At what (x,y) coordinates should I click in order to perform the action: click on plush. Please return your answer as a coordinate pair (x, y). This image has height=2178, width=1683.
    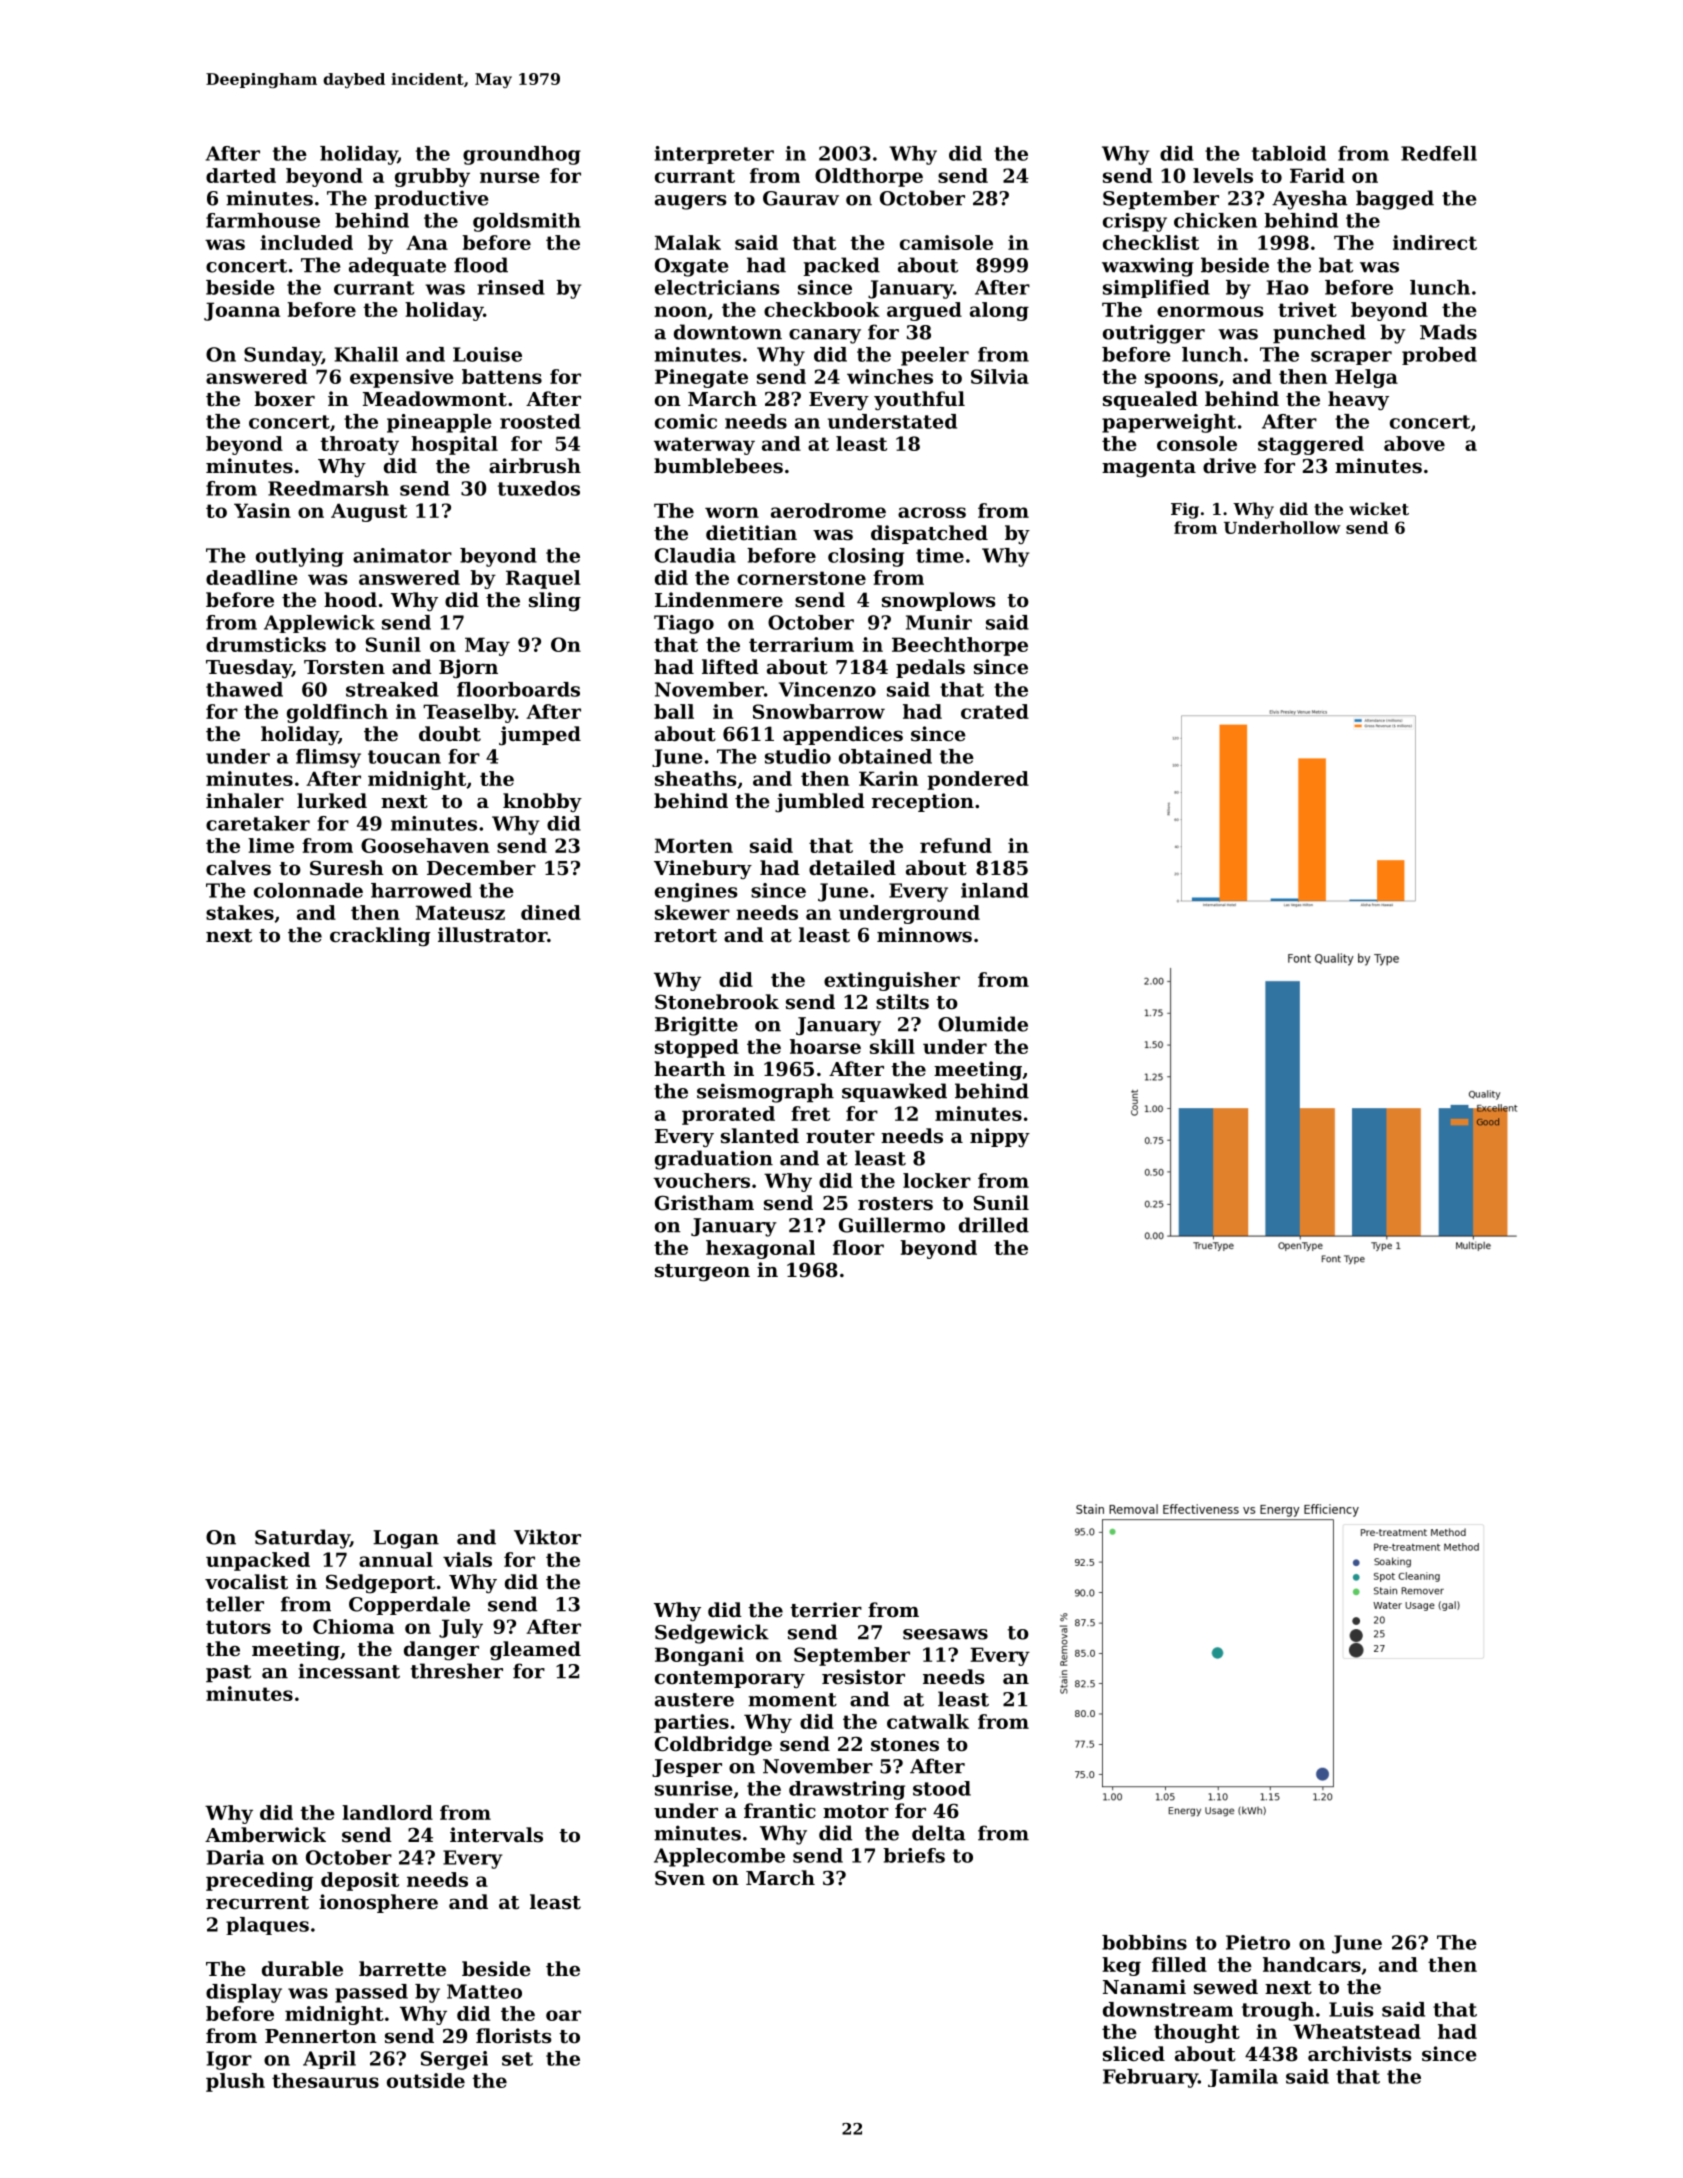
    Looking at the image, I should click on (235, 2082).
